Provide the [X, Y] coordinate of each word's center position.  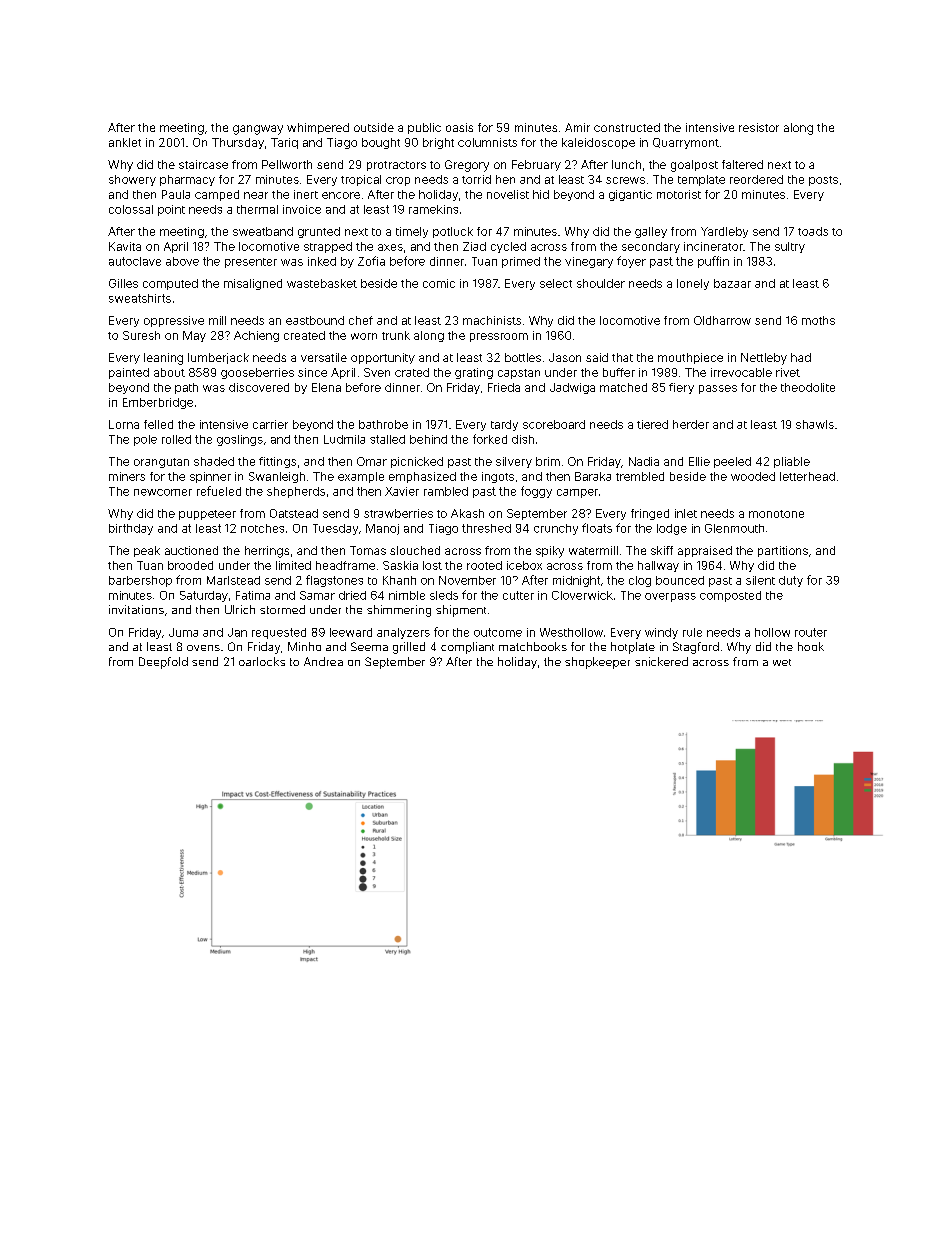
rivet [788, 372]
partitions [783, 551]
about [169, 372]
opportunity [383, 358]
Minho [304, 646]
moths [818, 320]
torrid [476, 179]
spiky [550, 552]
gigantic [630, 195]
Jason [565, 357]
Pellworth [287, 164]
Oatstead [294, 513]
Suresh [141, 335]
